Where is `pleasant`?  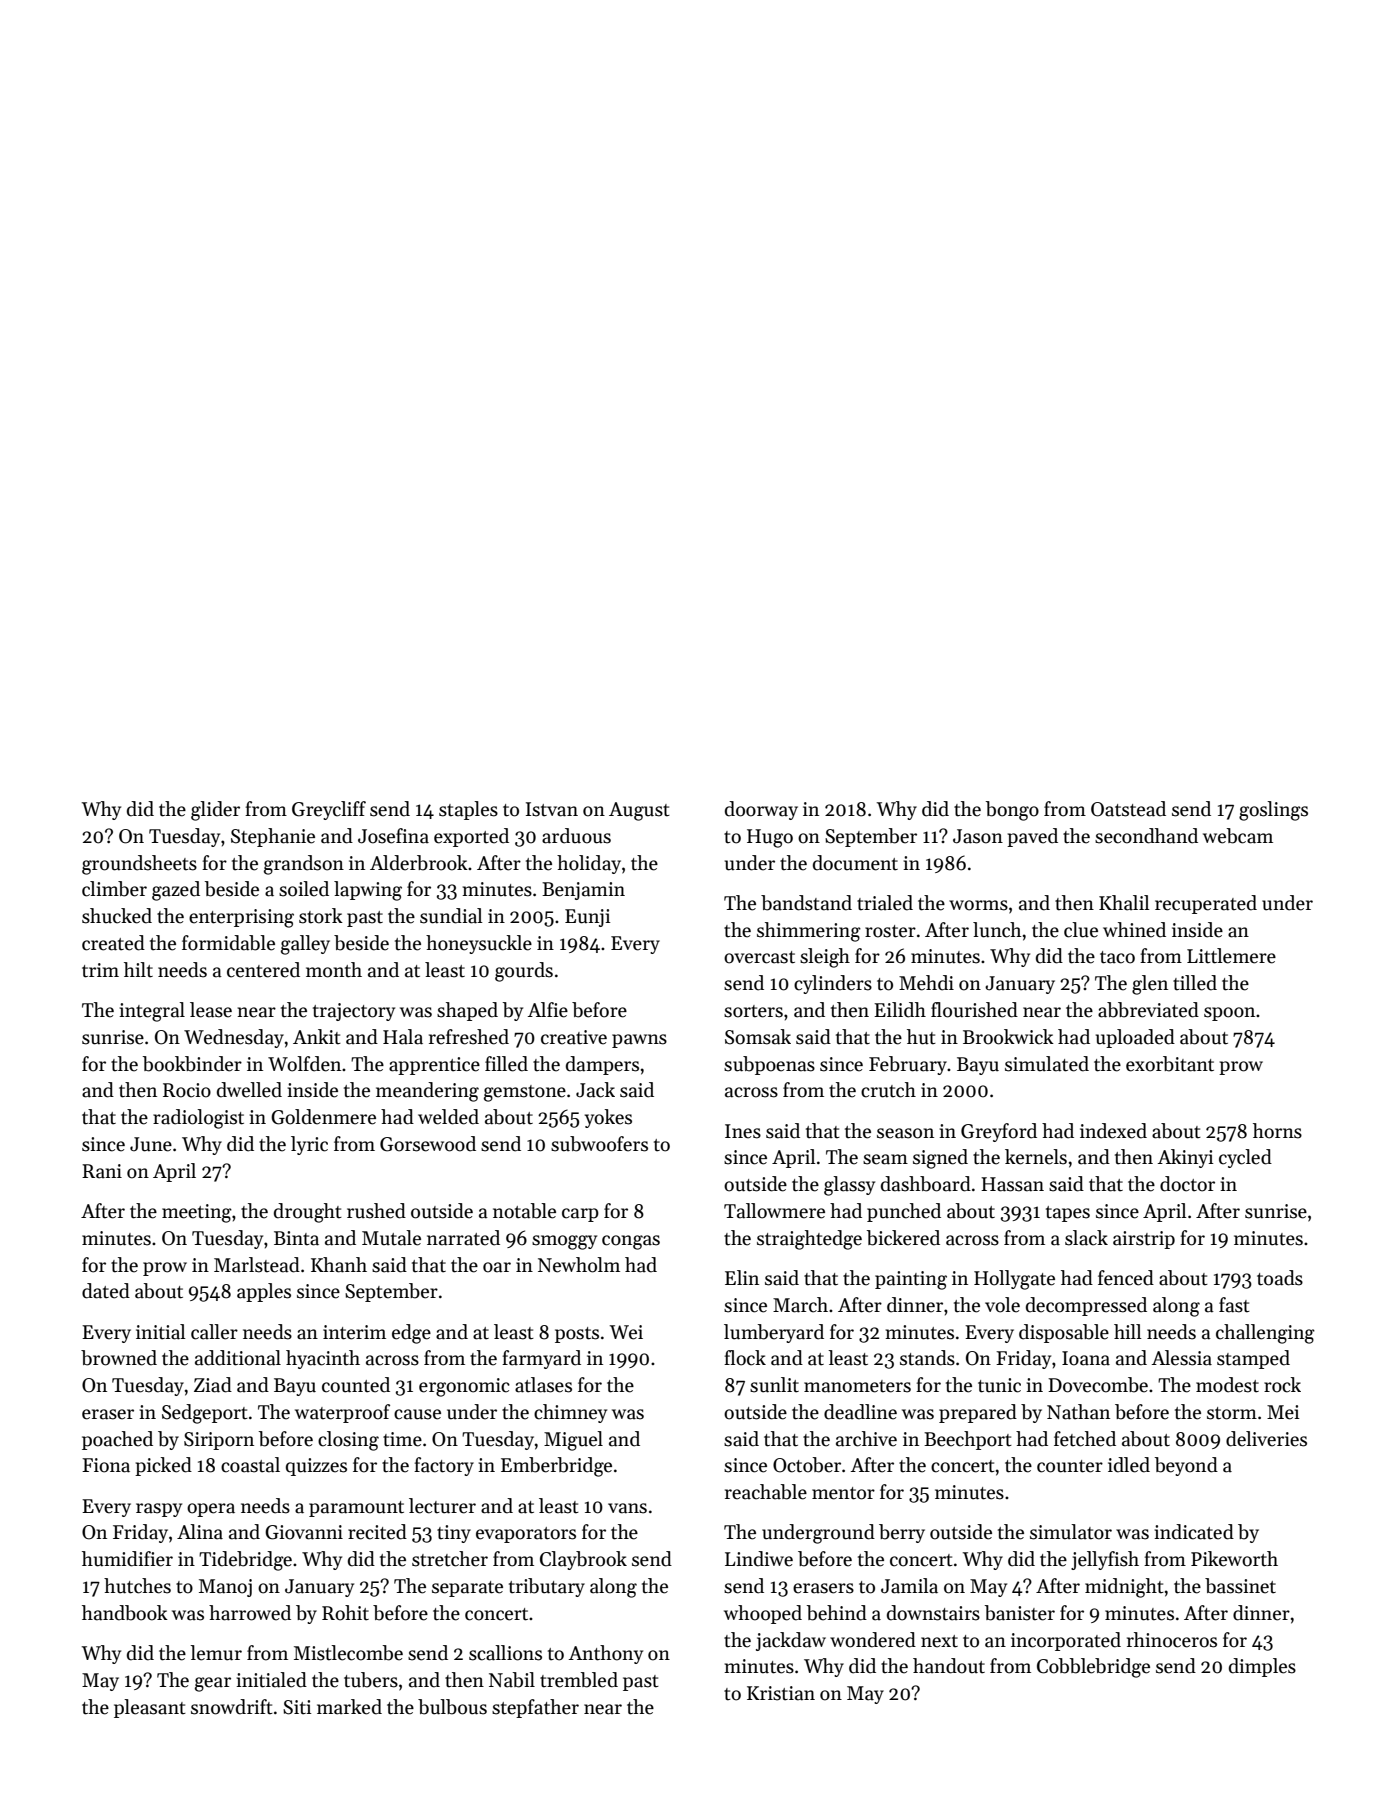
pleasant is located at coordinates (150, 1708).
